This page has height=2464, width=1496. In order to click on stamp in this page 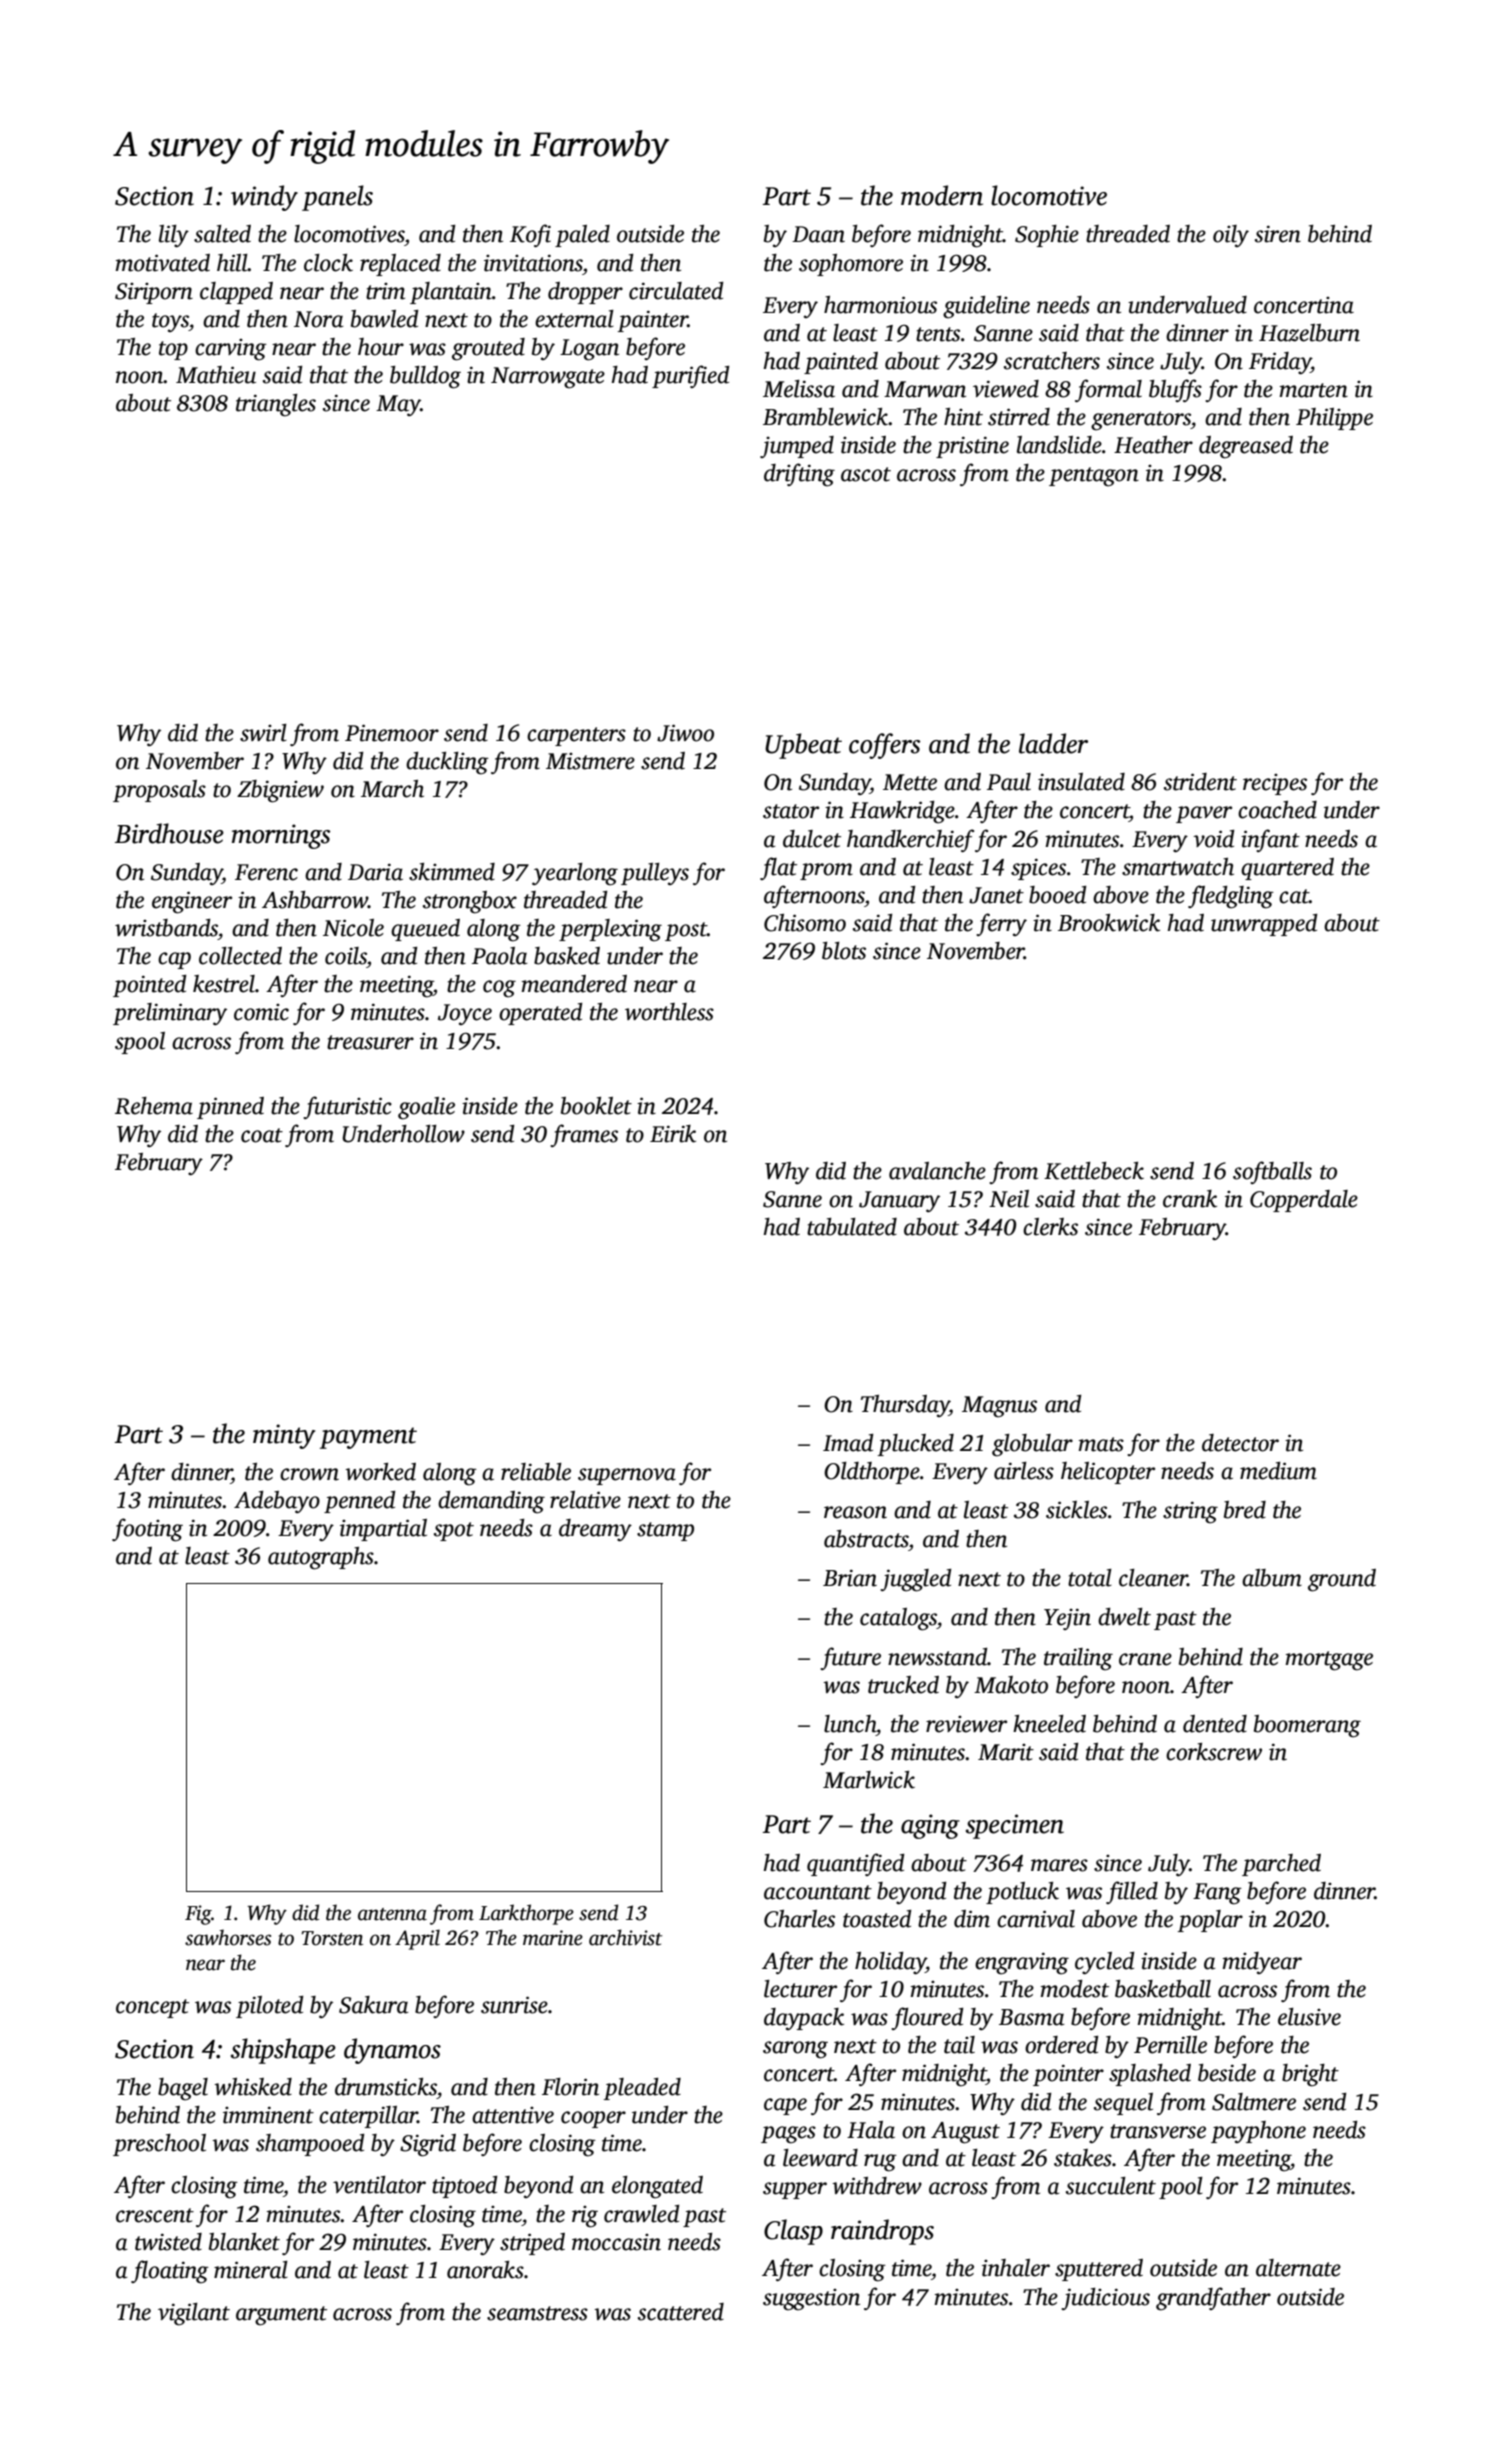, I will do `click(665, 1531)`.
